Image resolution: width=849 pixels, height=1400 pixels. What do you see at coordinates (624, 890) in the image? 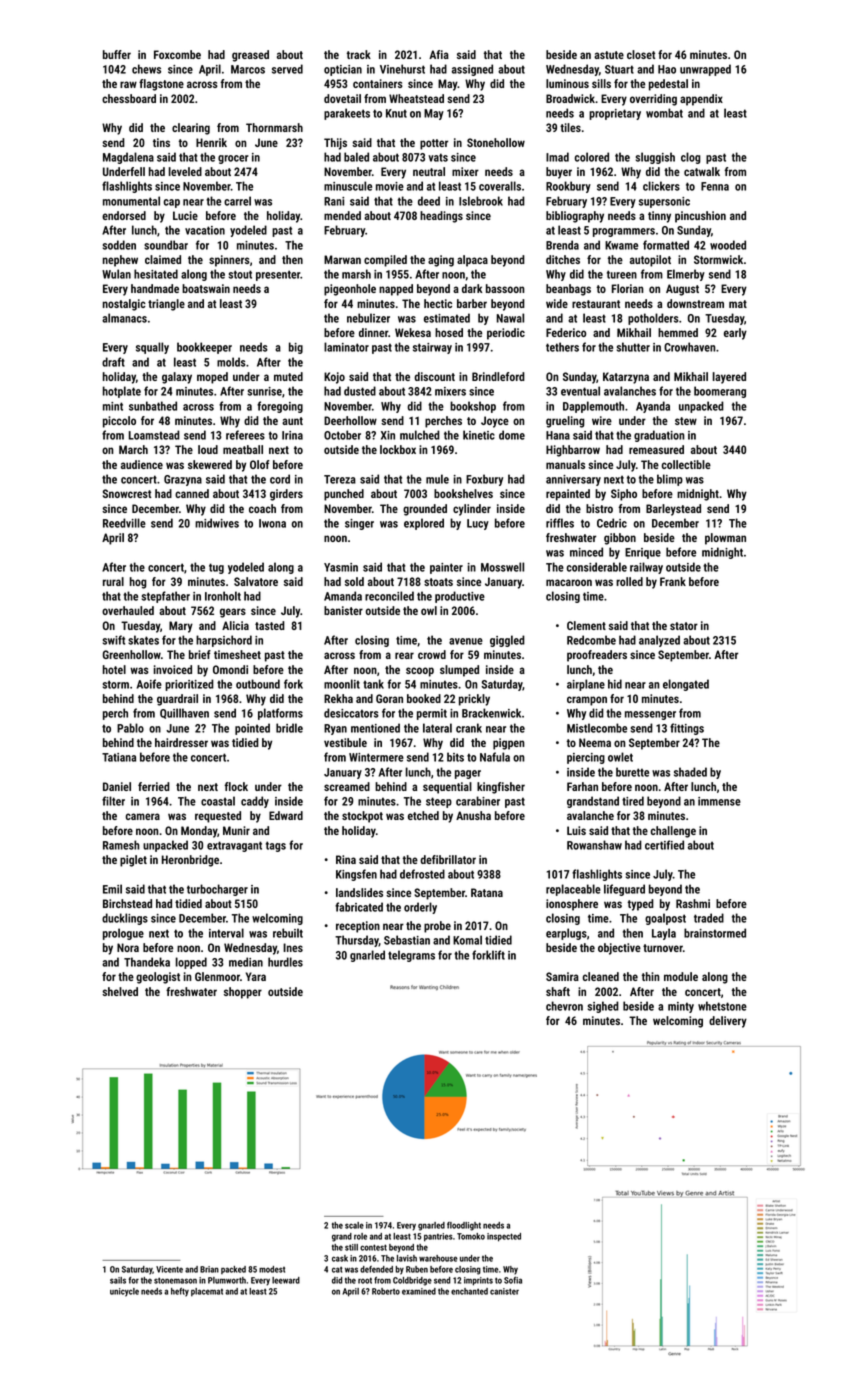
I see `lifeguard` at bounding box center [624, 890].
